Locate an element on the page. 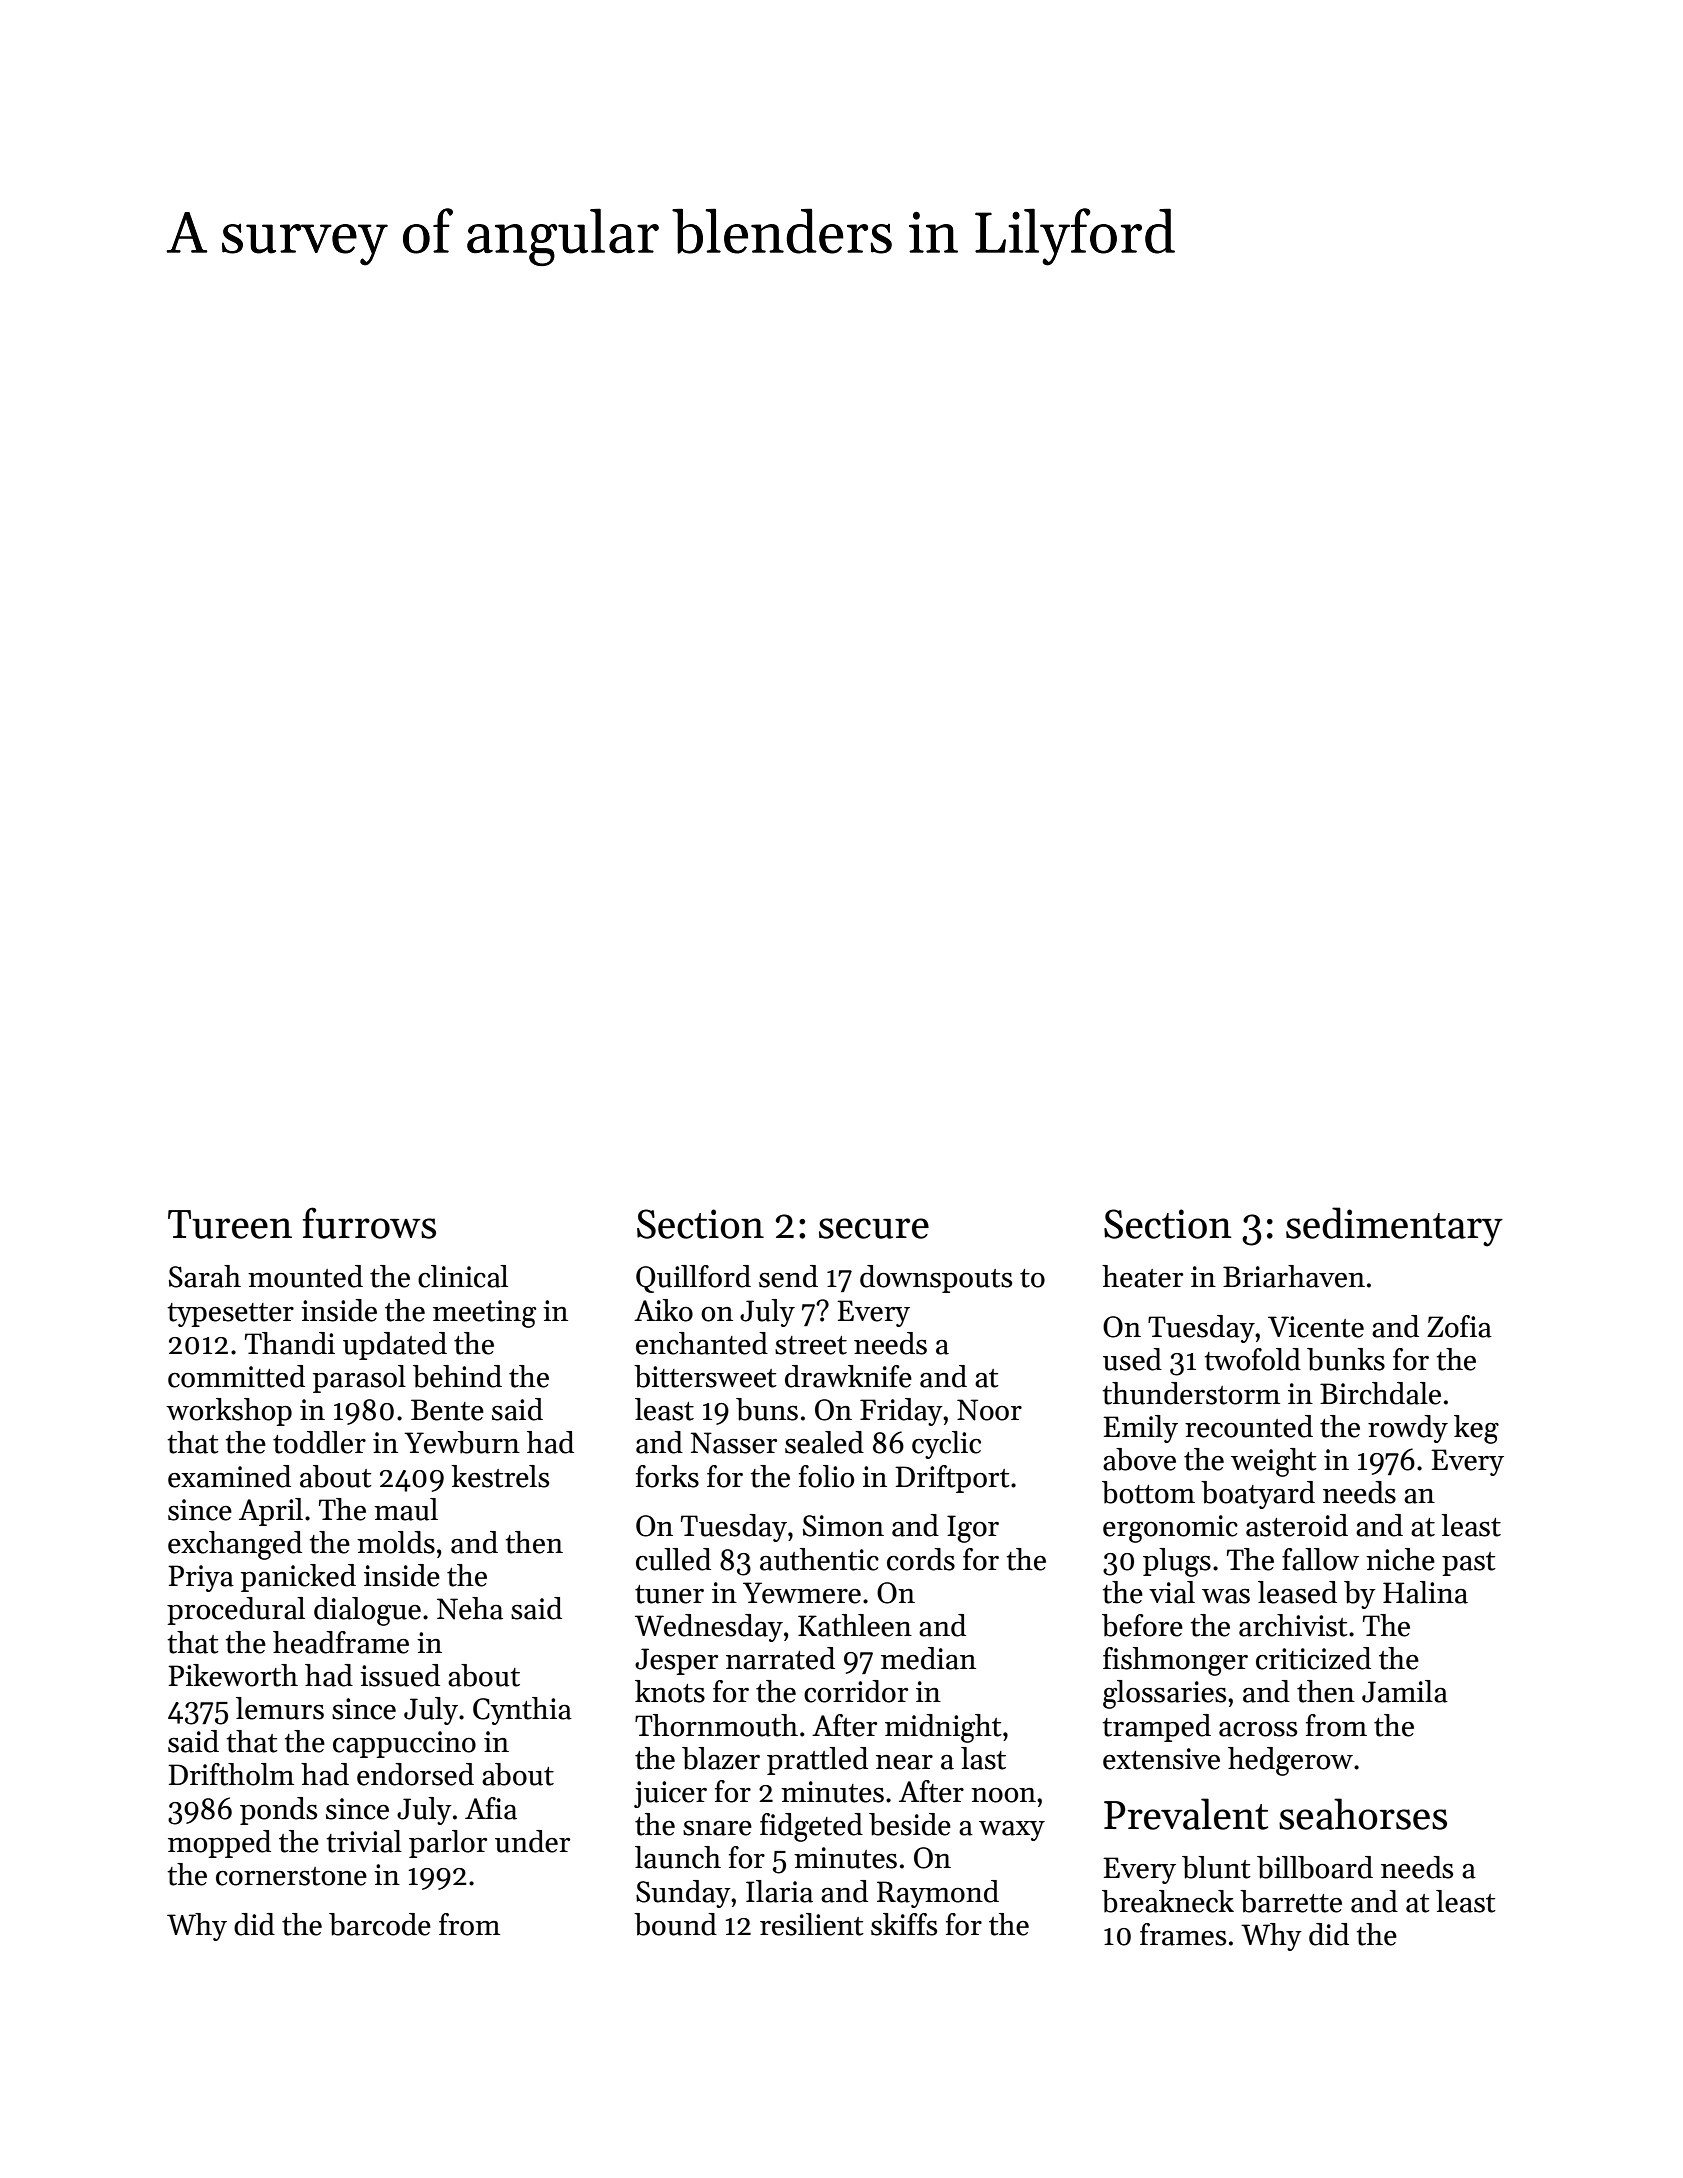 The height and width of the page is (2178, 1683). barrette is located at coordinates (1291, 1901).
